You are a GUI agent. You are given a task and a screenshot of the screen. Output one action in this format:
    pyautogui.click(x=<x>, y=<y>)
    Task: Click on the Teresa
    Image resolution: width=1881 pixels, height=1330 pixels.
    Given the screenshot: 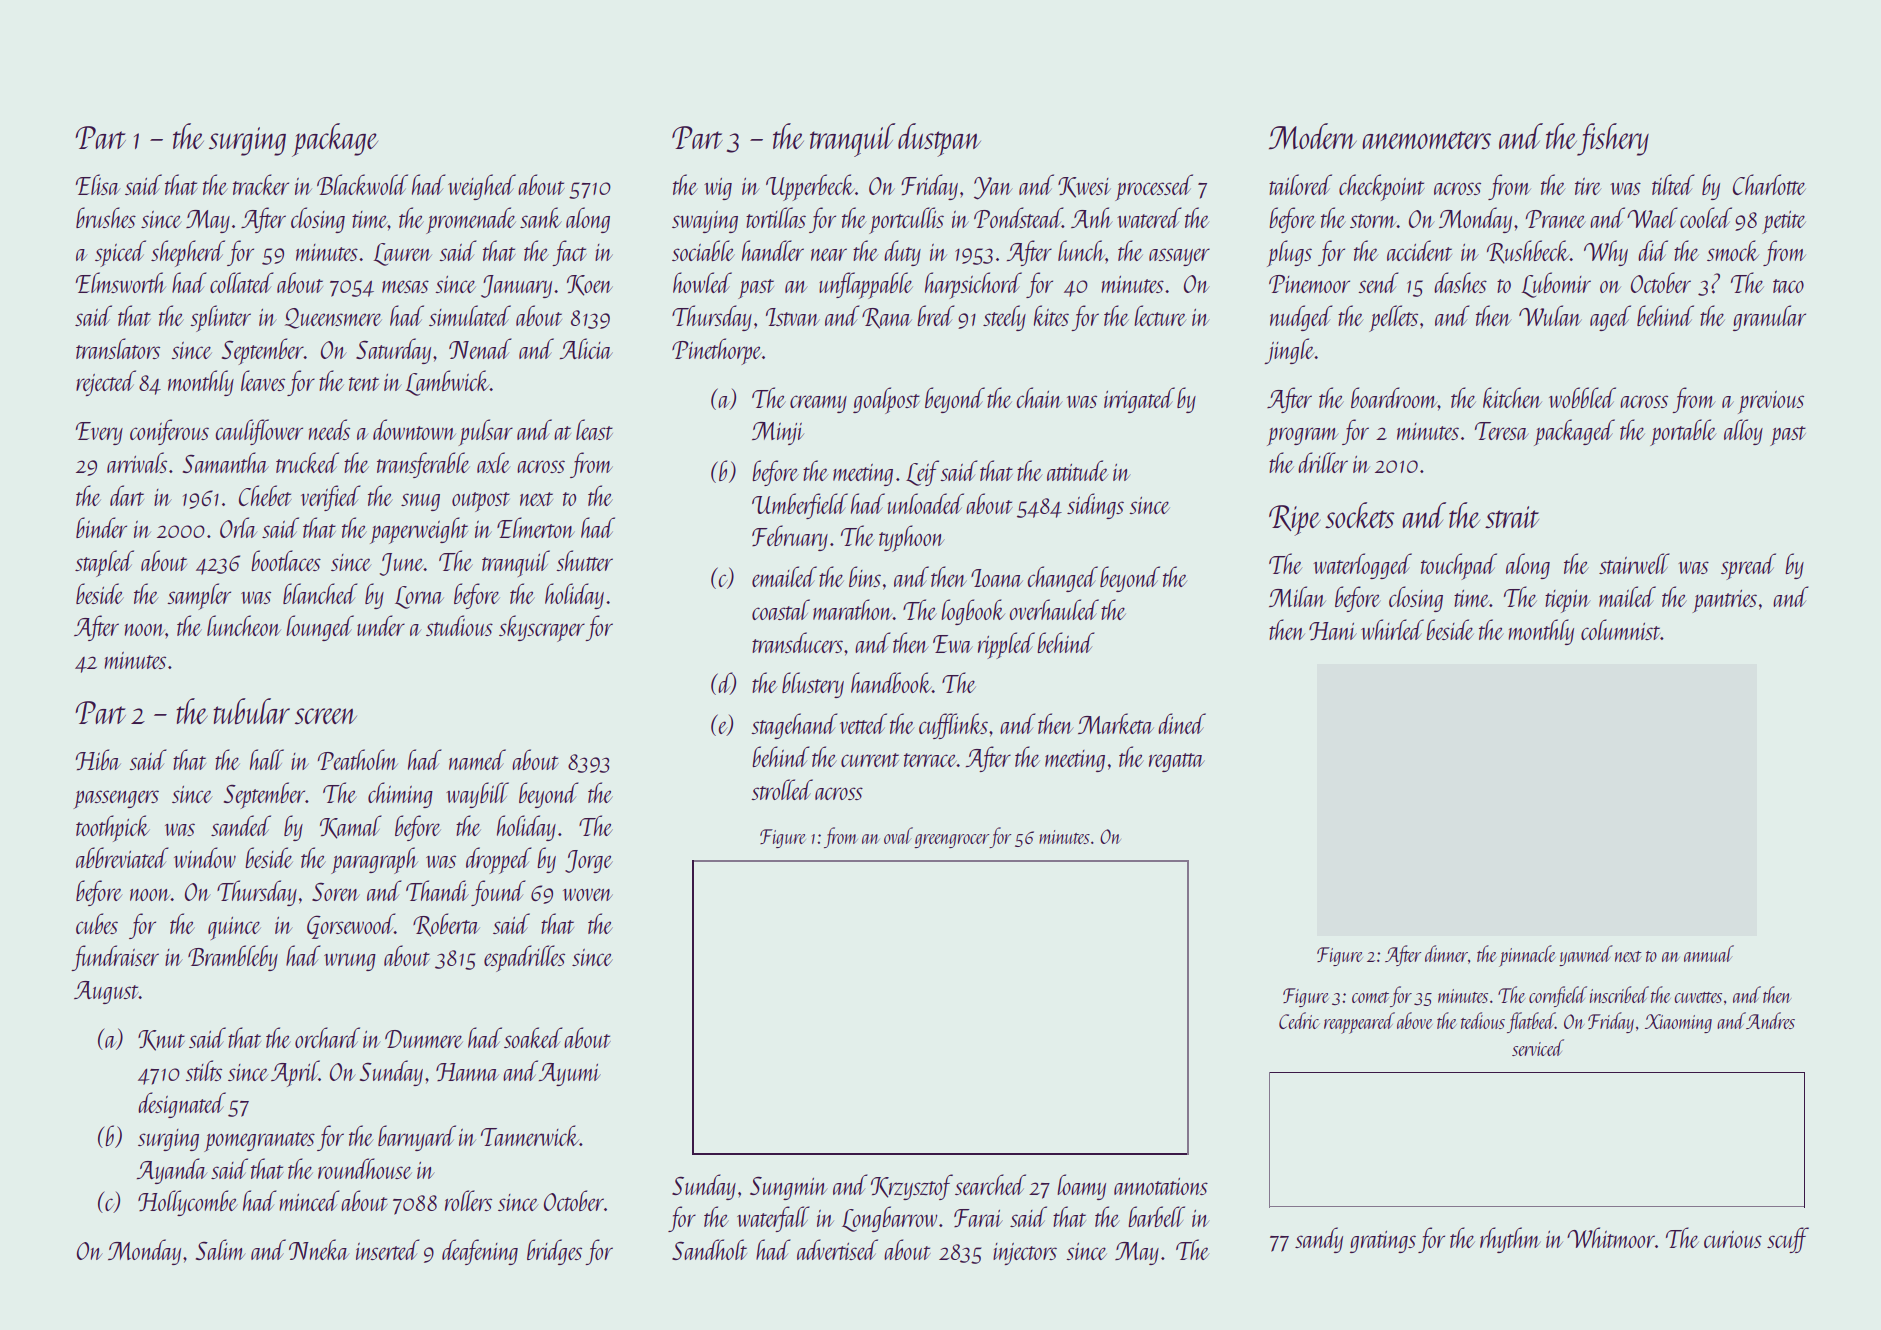 What is the action you would take?
    pyautogui.click(x=1502, y=431)
